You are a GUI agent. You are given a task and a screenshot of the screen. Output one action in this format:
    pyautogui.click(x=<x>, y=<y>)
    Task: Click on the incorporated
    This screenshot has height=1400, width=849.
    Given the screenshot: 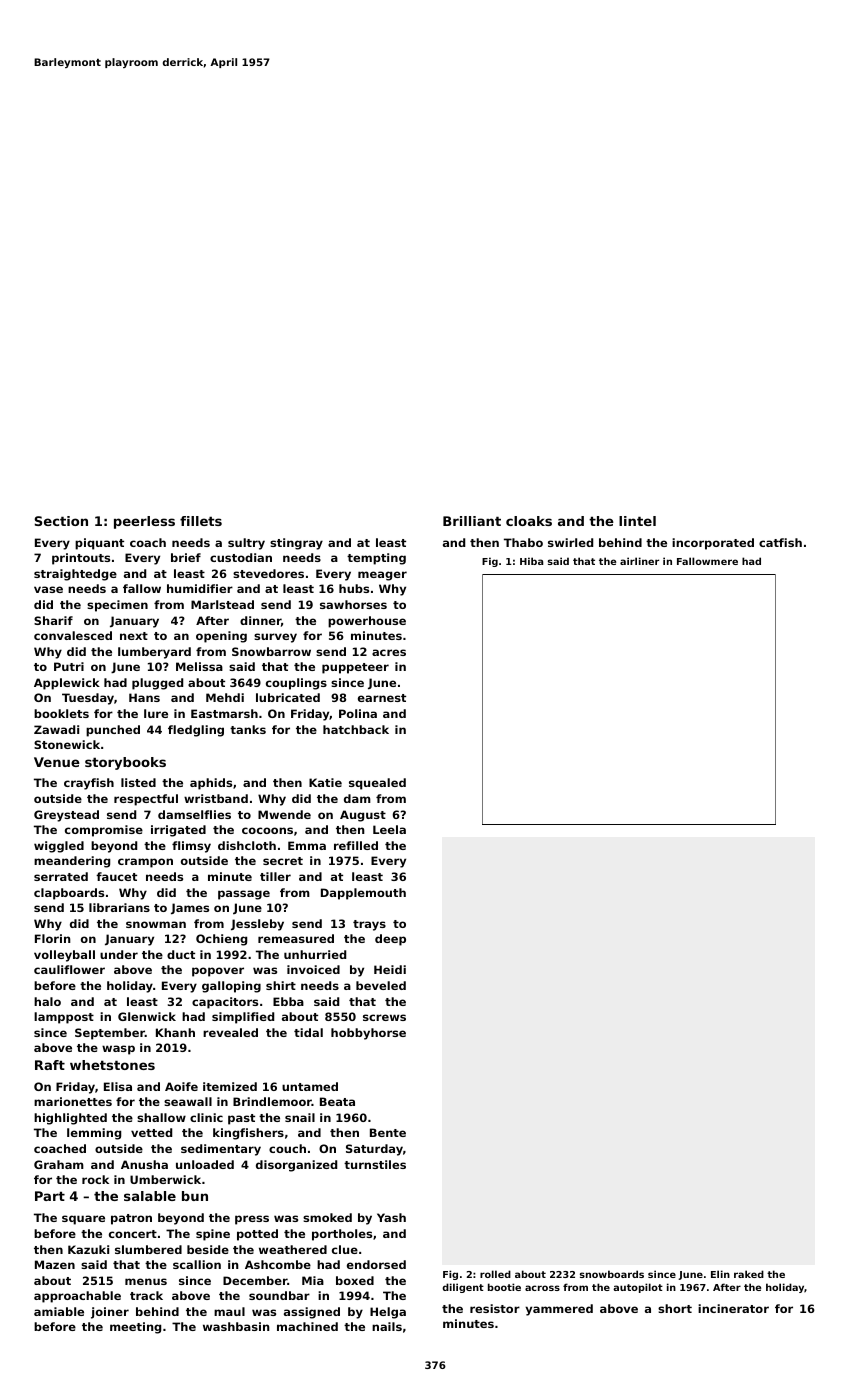 What is the action you would take?
    pyautogui.click(x=713, y=544)
